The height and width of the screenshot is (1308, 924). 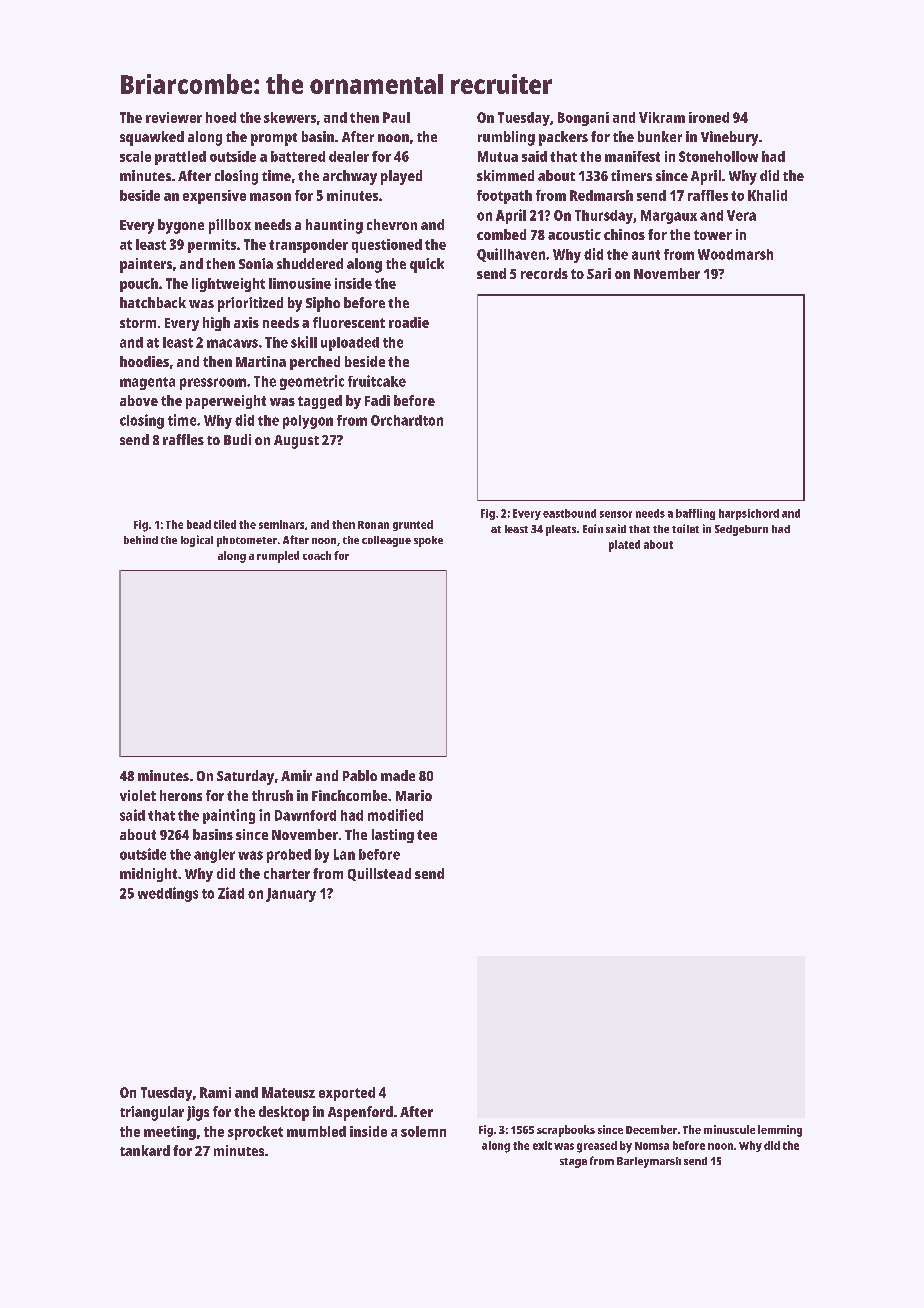 What do you see at coordinates (544, 273) in the screenshot?
I see `records` at bounding box center [544, 273].
